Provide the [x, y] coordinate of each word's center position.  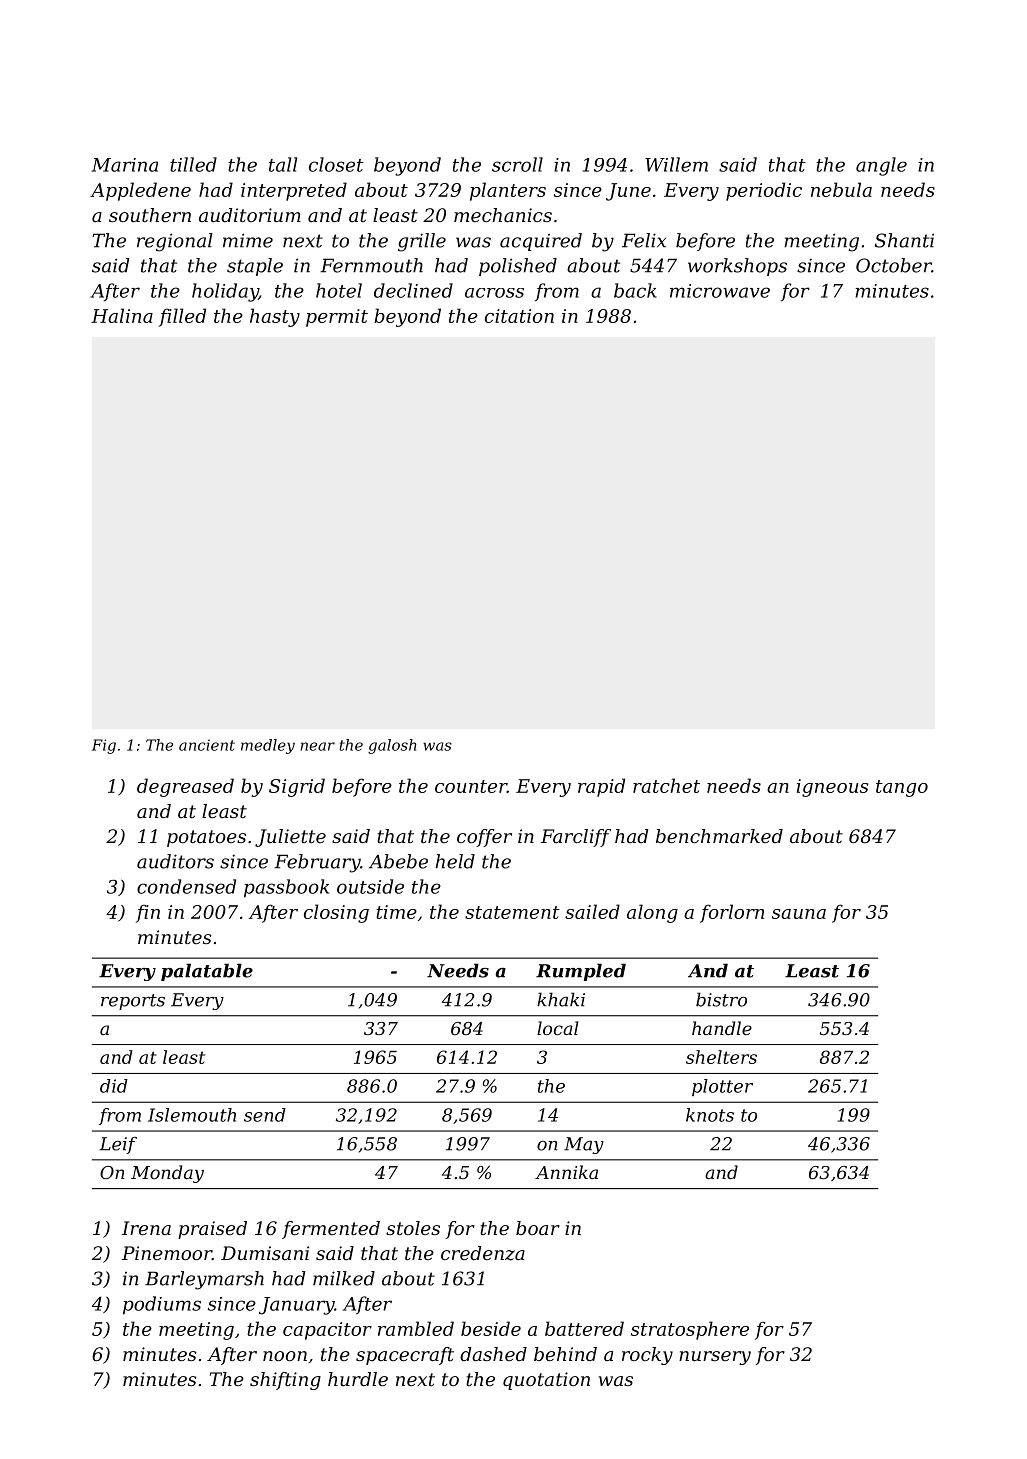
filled [182, 317]
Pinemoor [167, 1253]
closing [336, 913]
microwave [720, 291]
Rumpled [581, 972]
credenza [483, 1253]
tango [902, 788]
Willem [676, 164]
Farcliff [576, 838]
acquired [541, 242]
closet [336, 164]
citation [519, 316]
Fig [104, 746]
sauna [799, 914]
